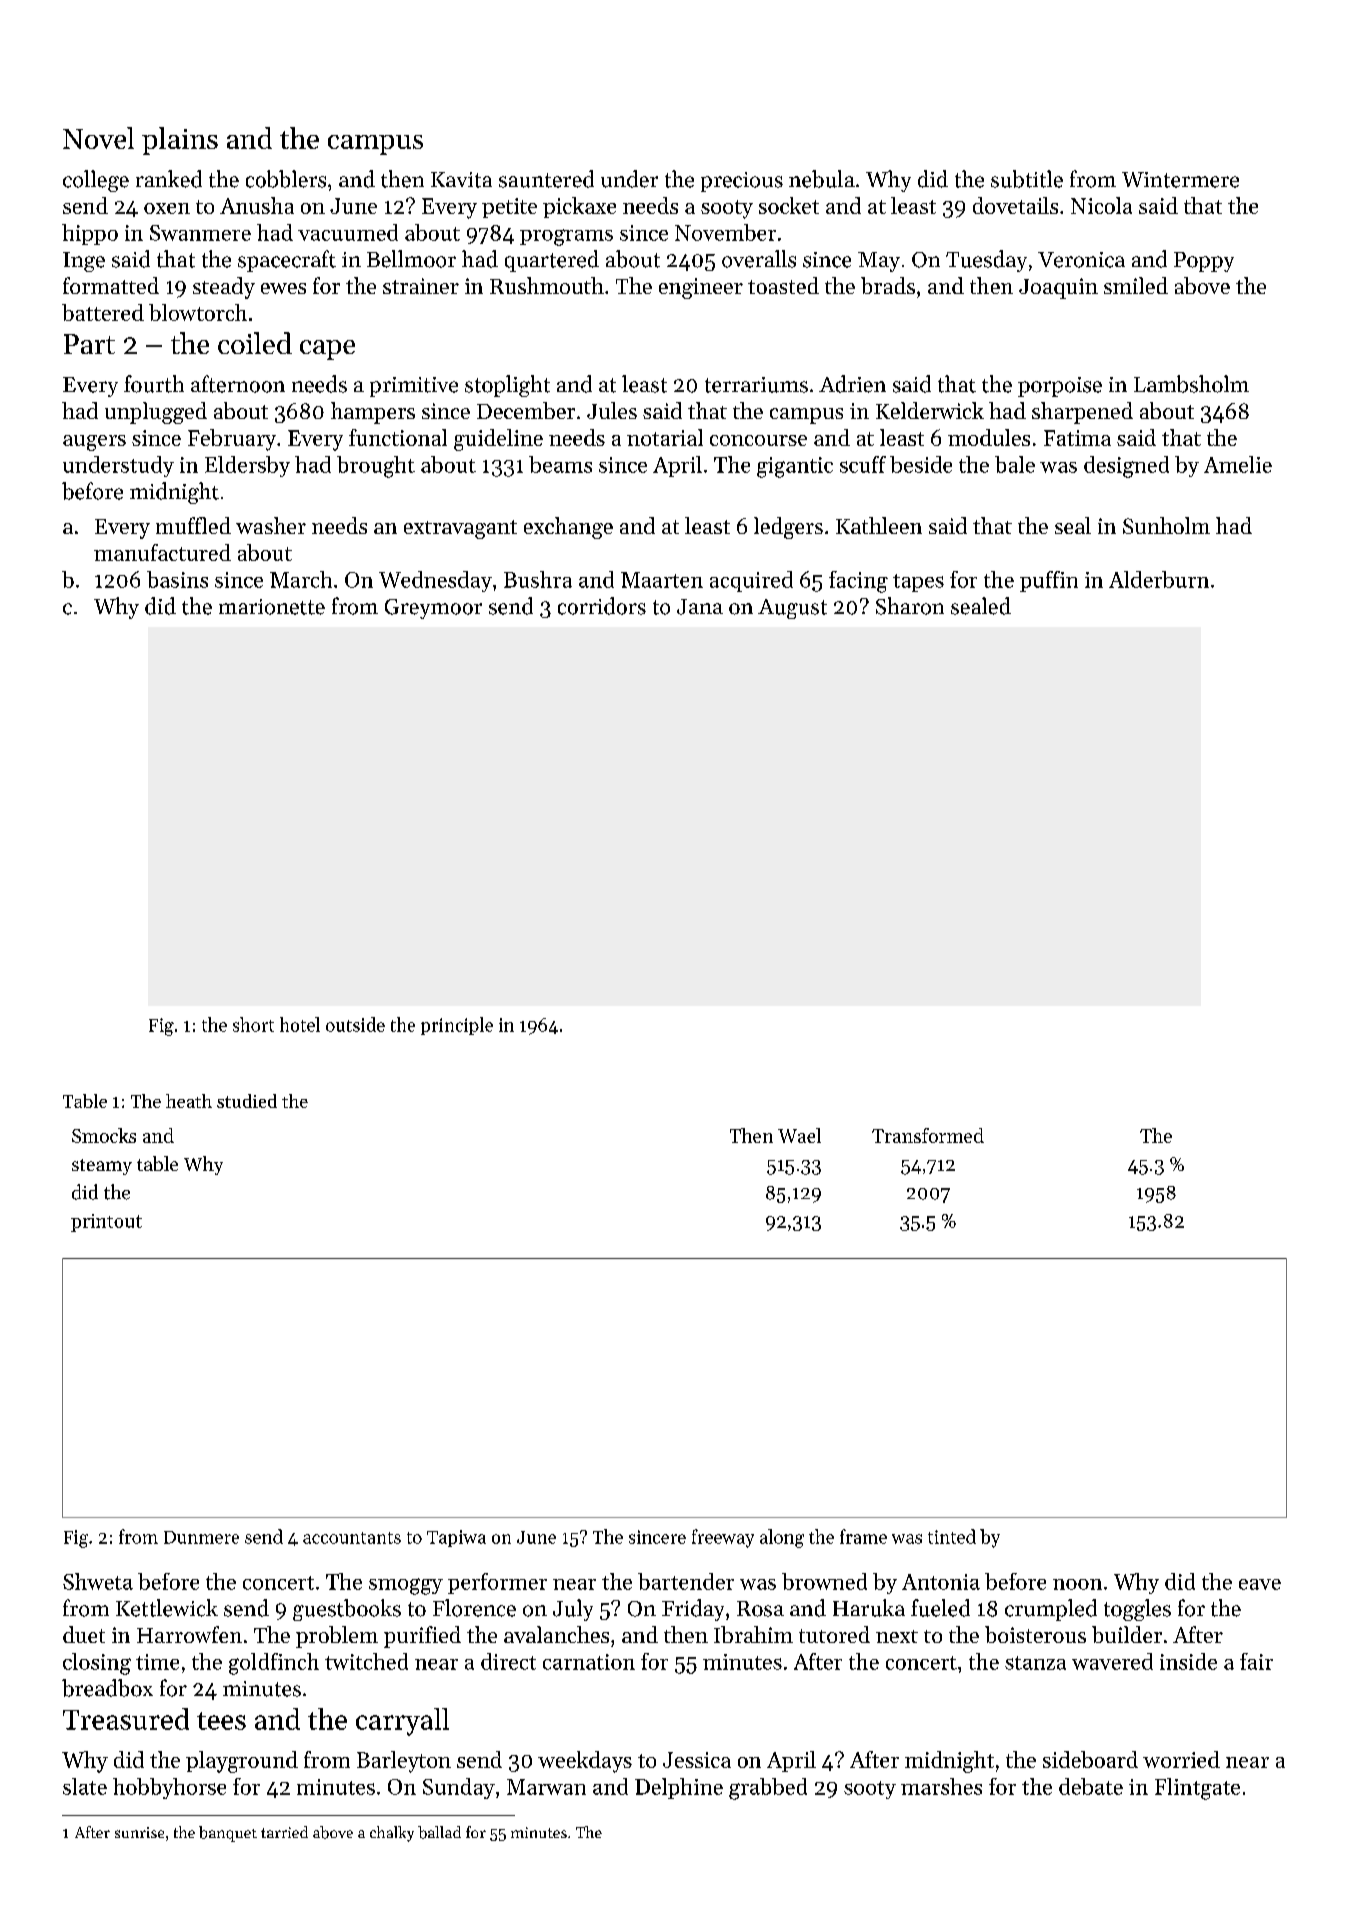 Image resolution: width=1349 pixels, height=1908 pixels. Describe the element at coordinates (1204, 262) in the document. I see `Poppy` at that location.
